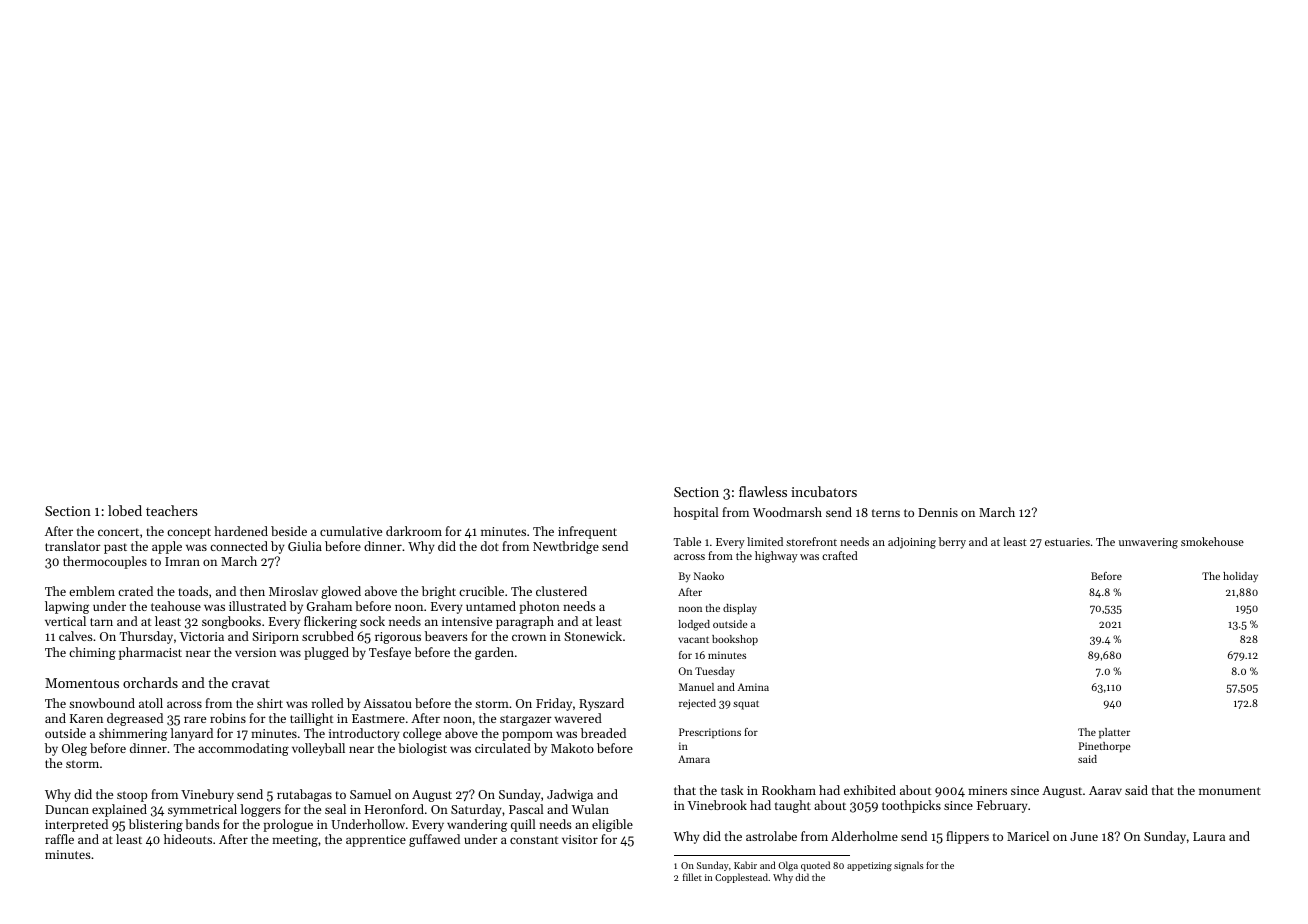  I want to click on smokehouse, so click(1212, 541).
